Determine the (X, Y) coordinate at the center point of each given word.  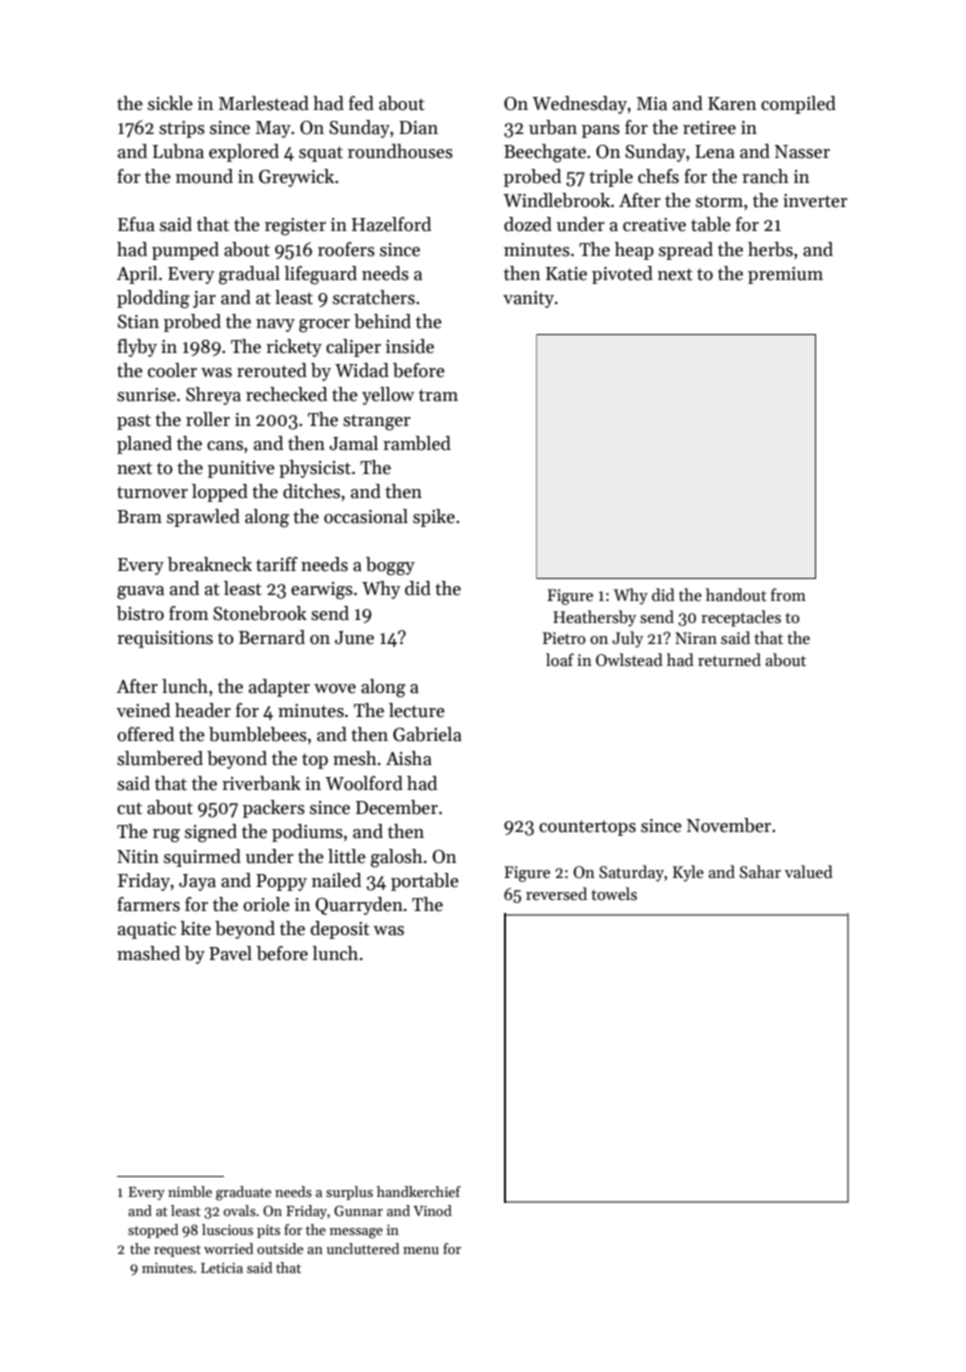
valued (809, 871)
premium (785, 275)
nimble (190, 1191)
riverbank (261, 783)
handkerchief (419, 1191)
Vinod (432, 1210)
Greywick (296, 178)
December (397, 807)
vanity (528, 299)
